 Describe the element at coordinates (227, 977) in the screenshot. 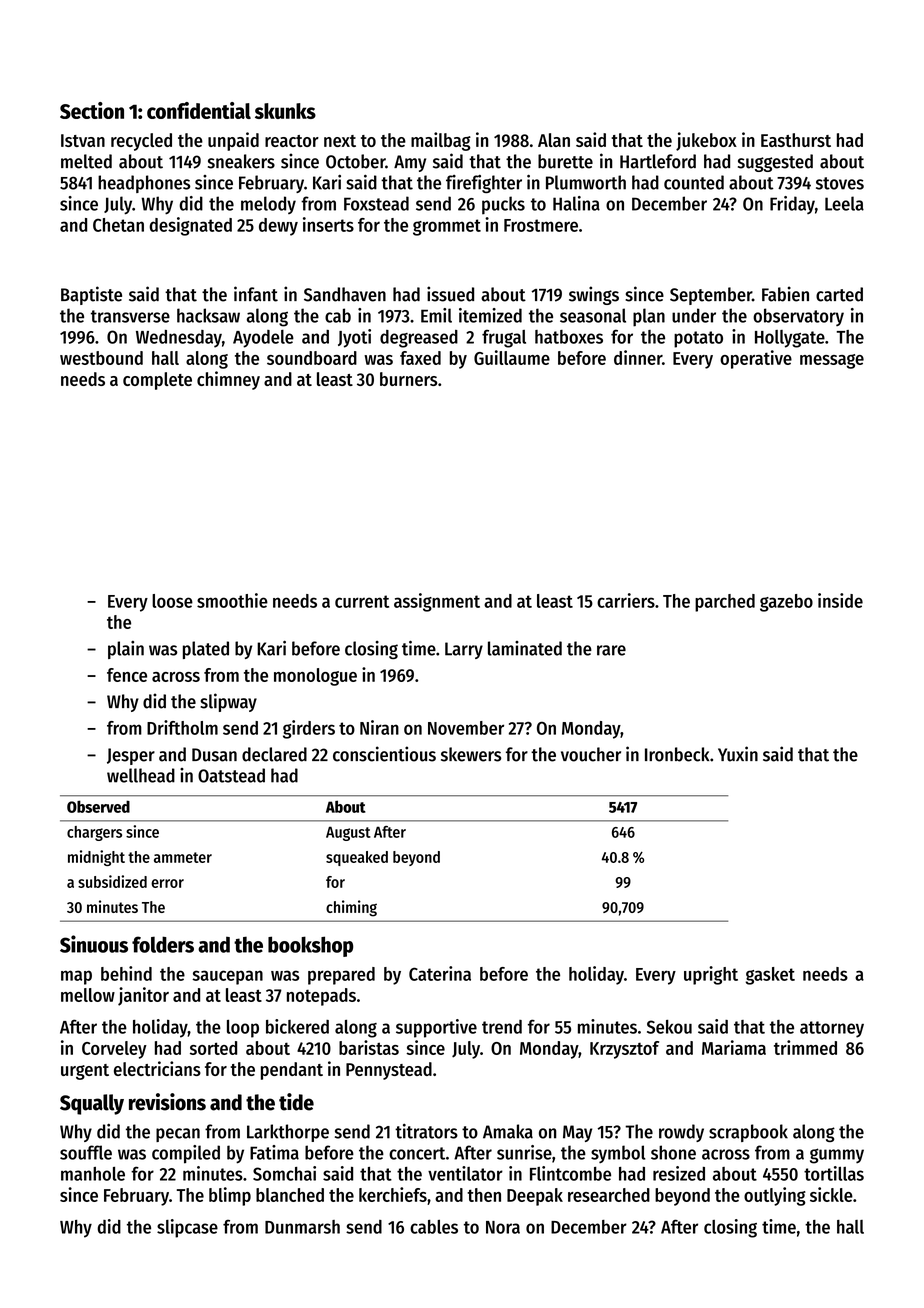

I see `saucepan` at that location.
